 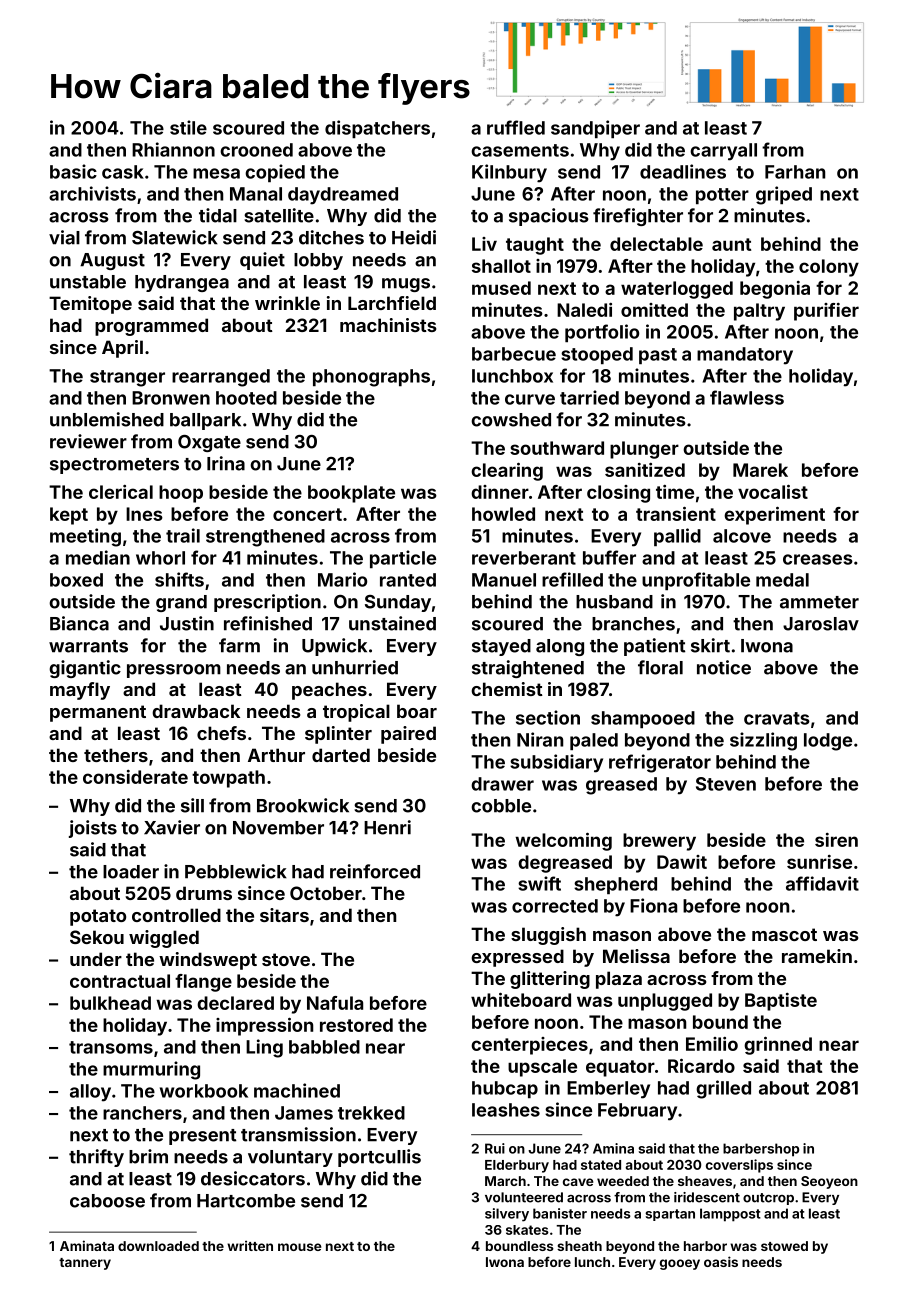 What do you see at coordinates (594, 741) in the page?
I see `paled` at bounding box center [594, 741].
